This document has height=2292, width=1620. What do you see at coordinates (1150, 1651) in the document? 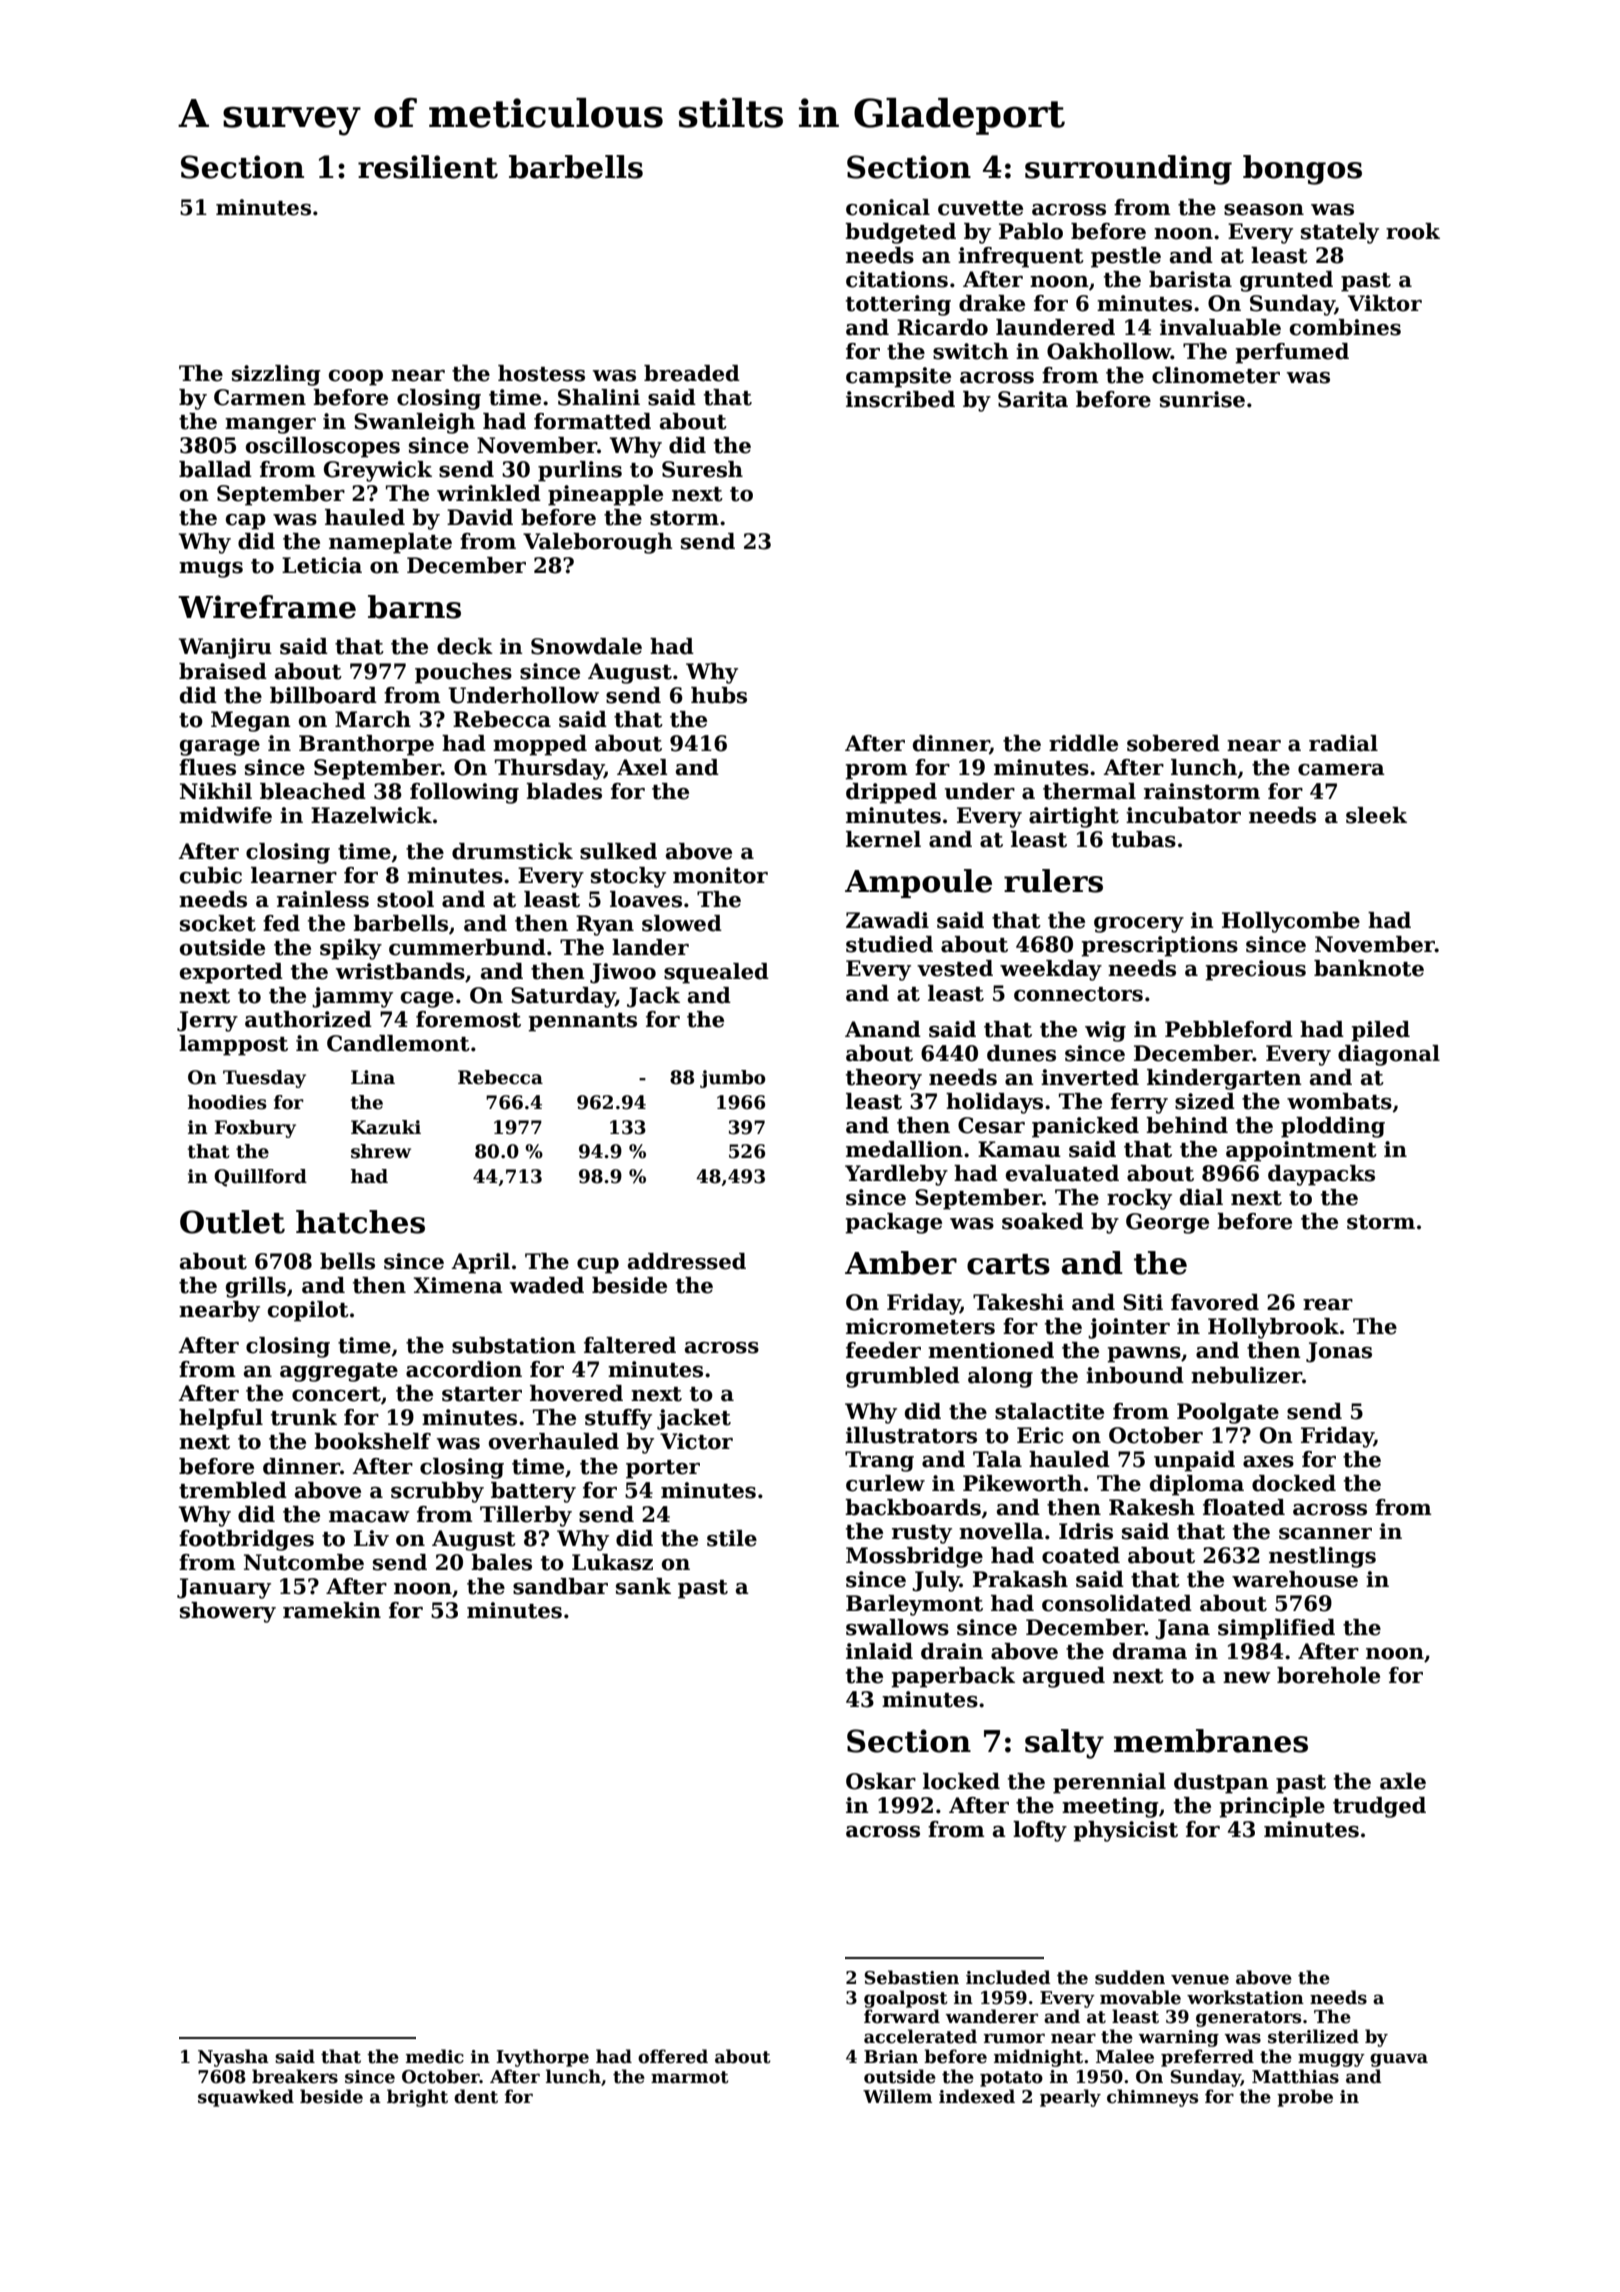
I see `drama` at bounding box center [1150, 1651].
